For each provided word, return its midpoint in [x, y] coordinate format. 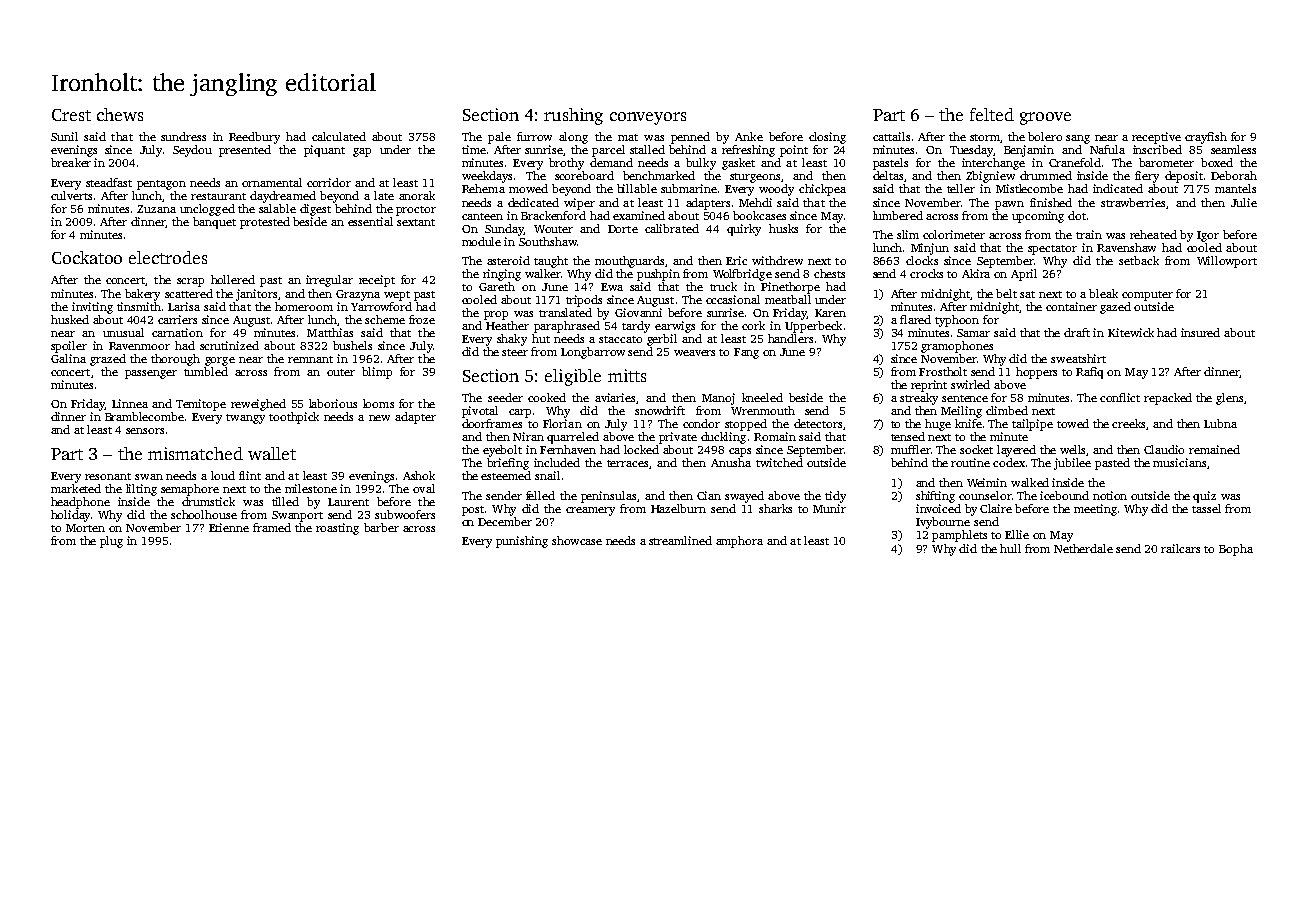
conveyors [648, 118]
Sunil [64, 136]
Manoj [718, 399]
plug [111, 542]
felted [992, 114]
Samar [973, 333]
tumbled [206, 371]
